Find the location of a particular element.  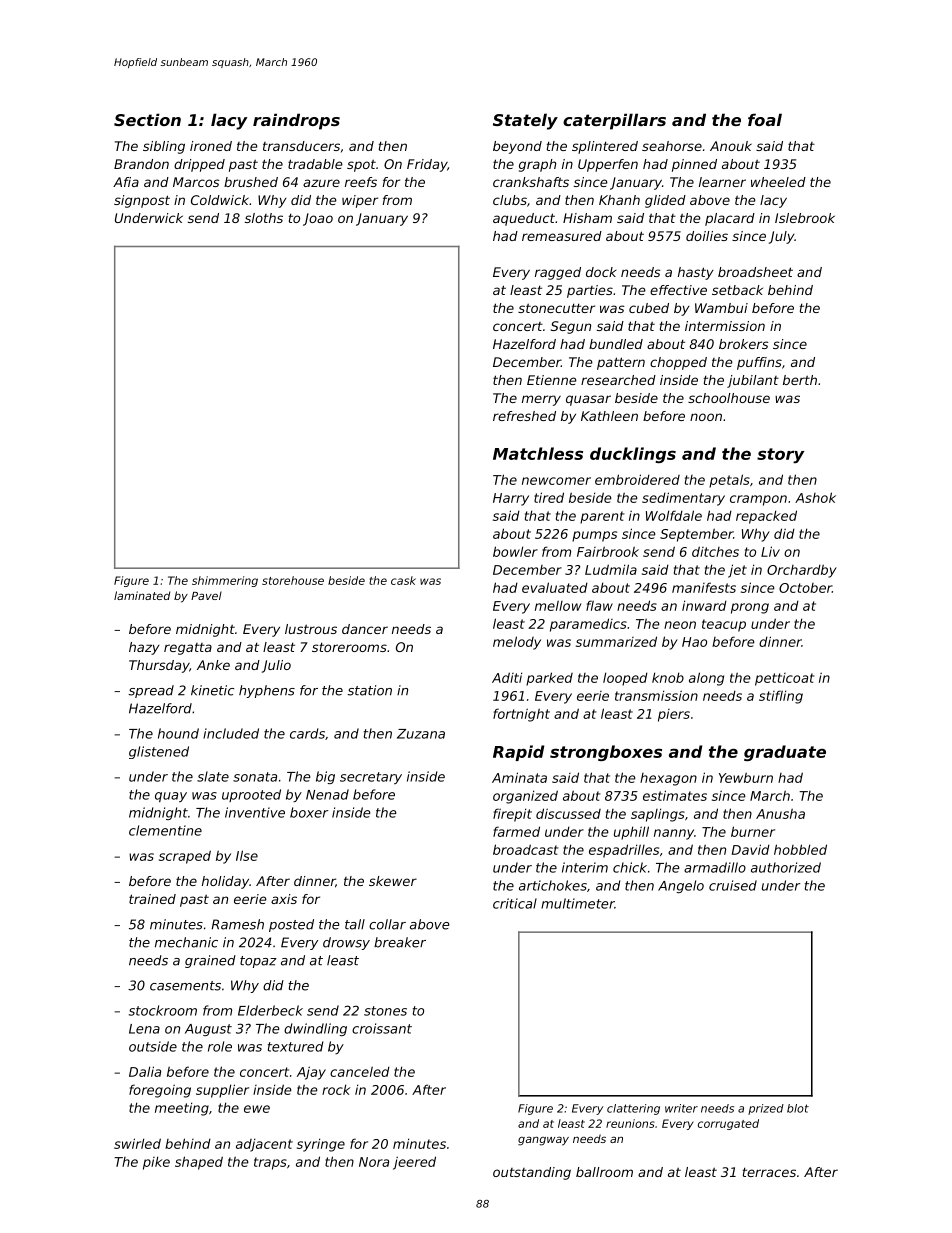

Etienne is located at coordinates (552, 380).
